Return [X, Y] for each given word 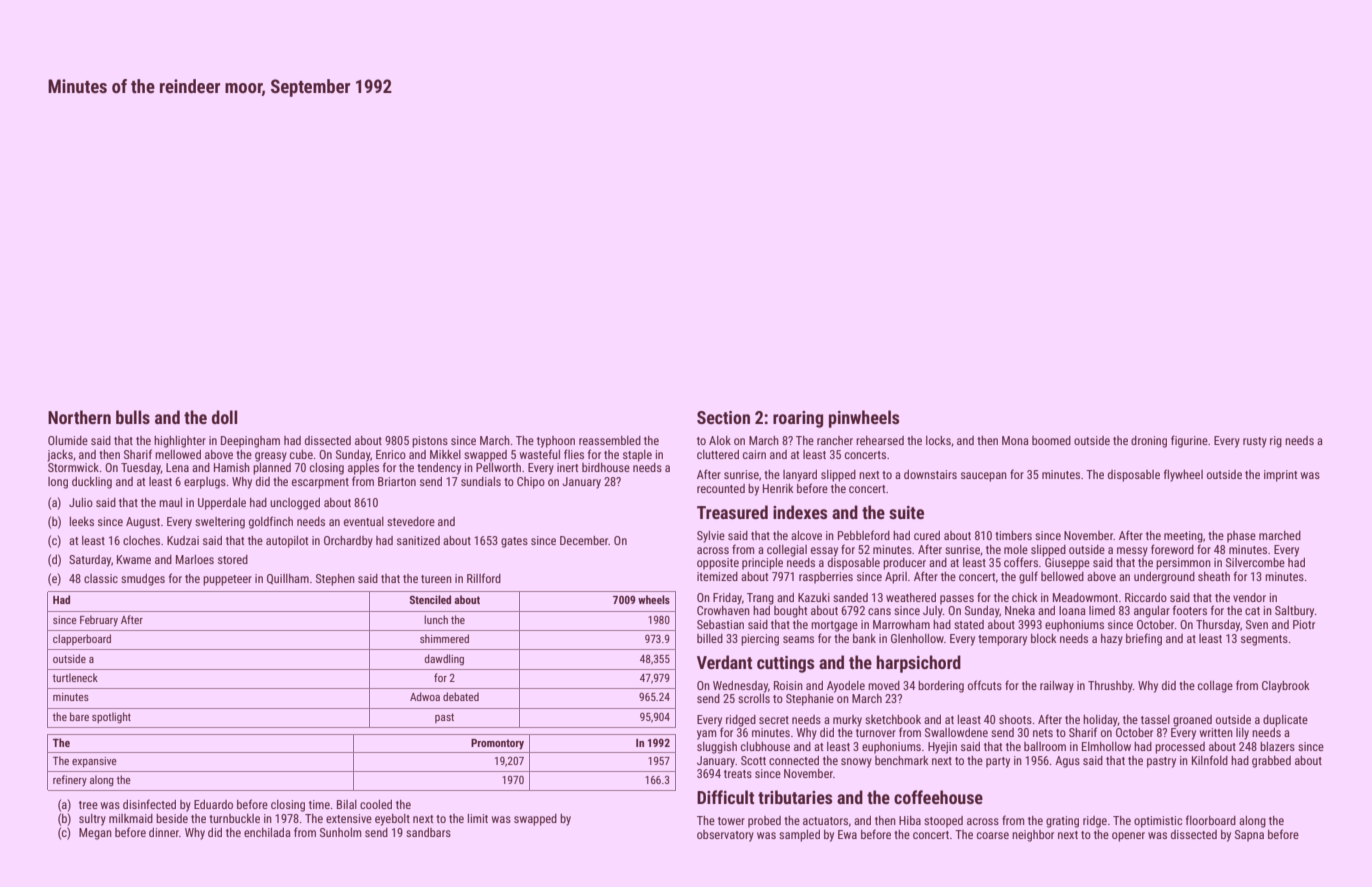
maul [170, 502]
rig [1276, 442]
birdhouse [606, 467]
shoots [1015, 719]
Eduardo [213, 804]
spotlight [111, 718]
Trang [760, 599]
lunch [436, 619]
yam [706, 735]
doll [224, 417]
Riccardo [1146, 597]
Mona [1015, 440]
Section [723, 417]
